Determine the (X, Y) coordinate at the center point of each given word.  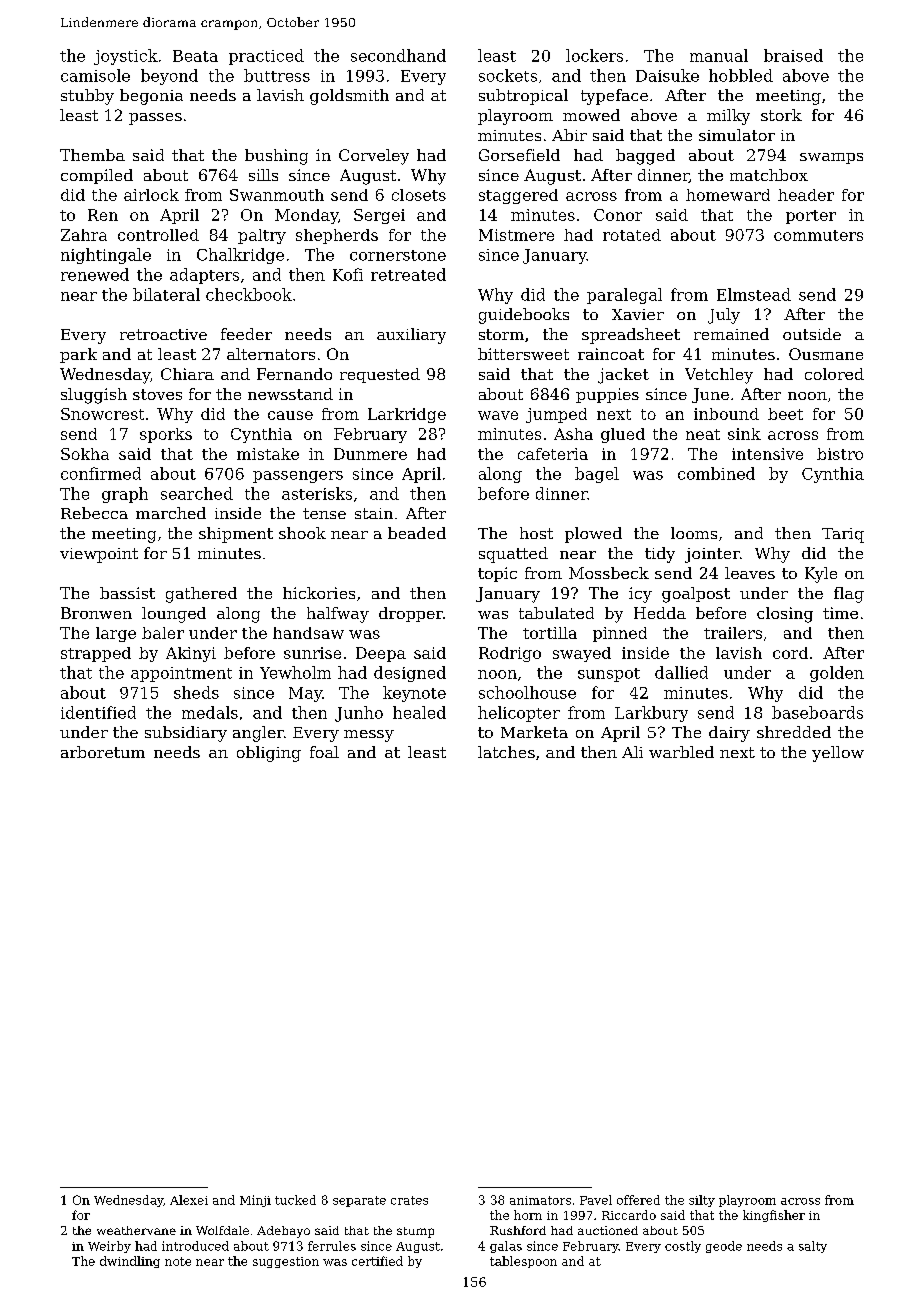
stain (374, 513)
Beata (195, 56)
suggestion (286, 1262)
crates (409, 1200)
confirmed (101, 473)
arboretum (103, 752)
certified (377, 1261)
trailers (733, 633)
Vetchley (719, 376)
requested (380, 375)
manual (719, 55)
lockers (594, 55)
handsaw (308, 633)
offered (638, 1200)
